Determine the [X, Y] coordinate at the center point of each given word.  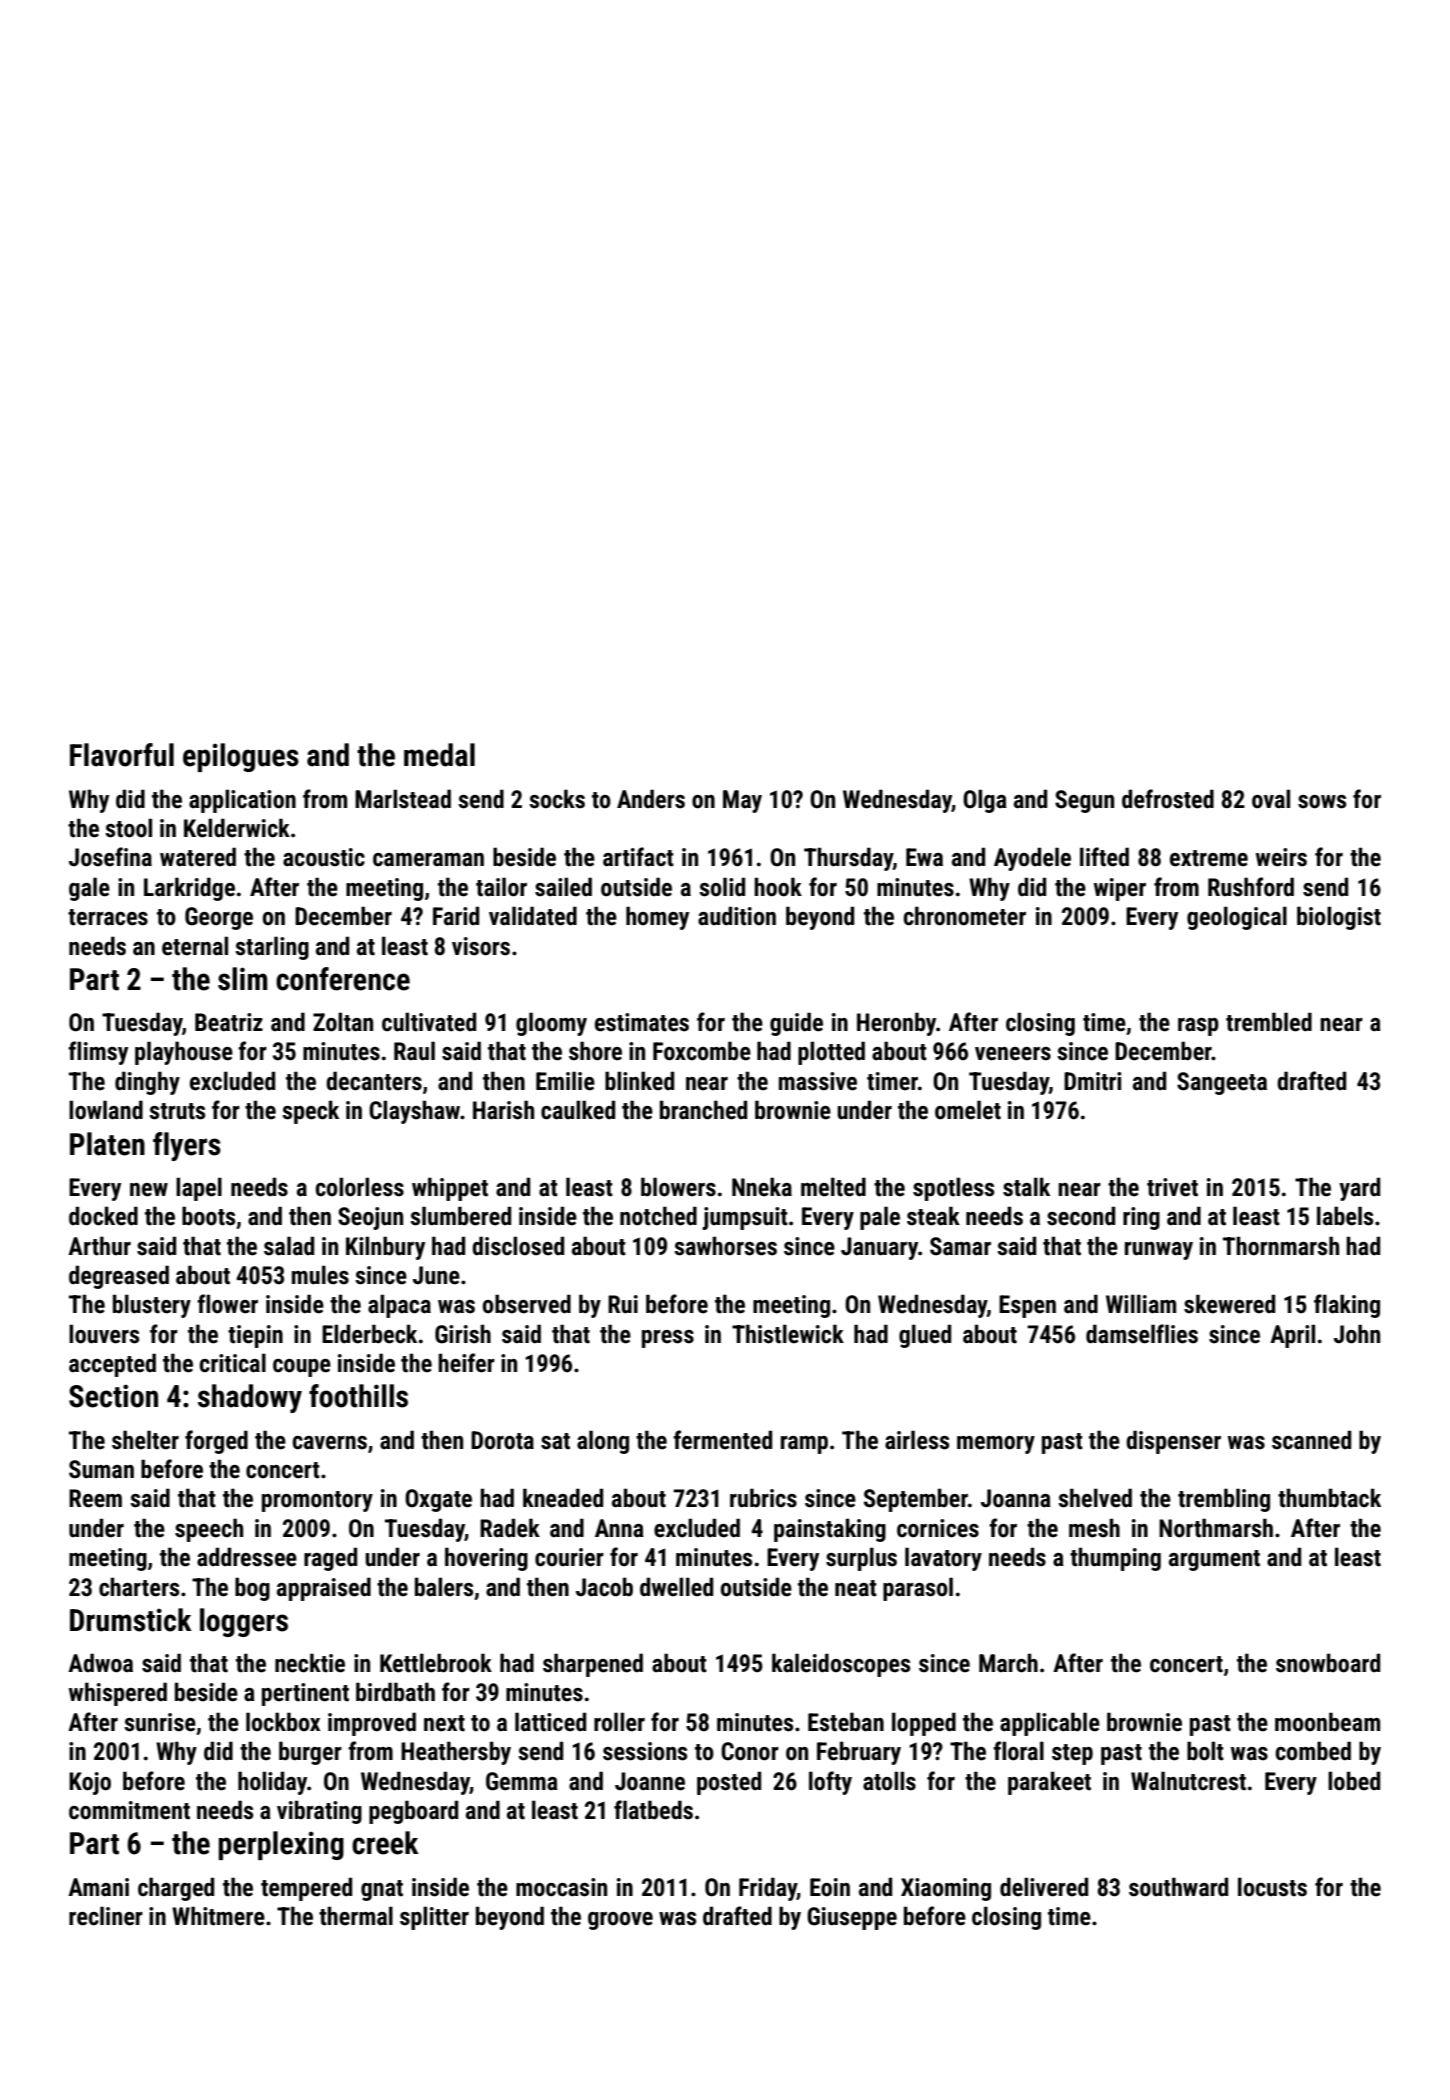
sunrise [160, 1722]
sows [1322, 802]
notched [658, 1216]
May [742, 801]
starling [272, 948]
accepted [112, 1365]
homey [657, 918]
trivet [1172, 1187]
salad [289, 1246]
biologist [1339, 918]
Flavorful [122, 755]
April [1292, 1336]
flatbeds [653, 1810]
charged [176, 1889]
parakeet [1049, 1783]
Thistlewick [788, 1334]
